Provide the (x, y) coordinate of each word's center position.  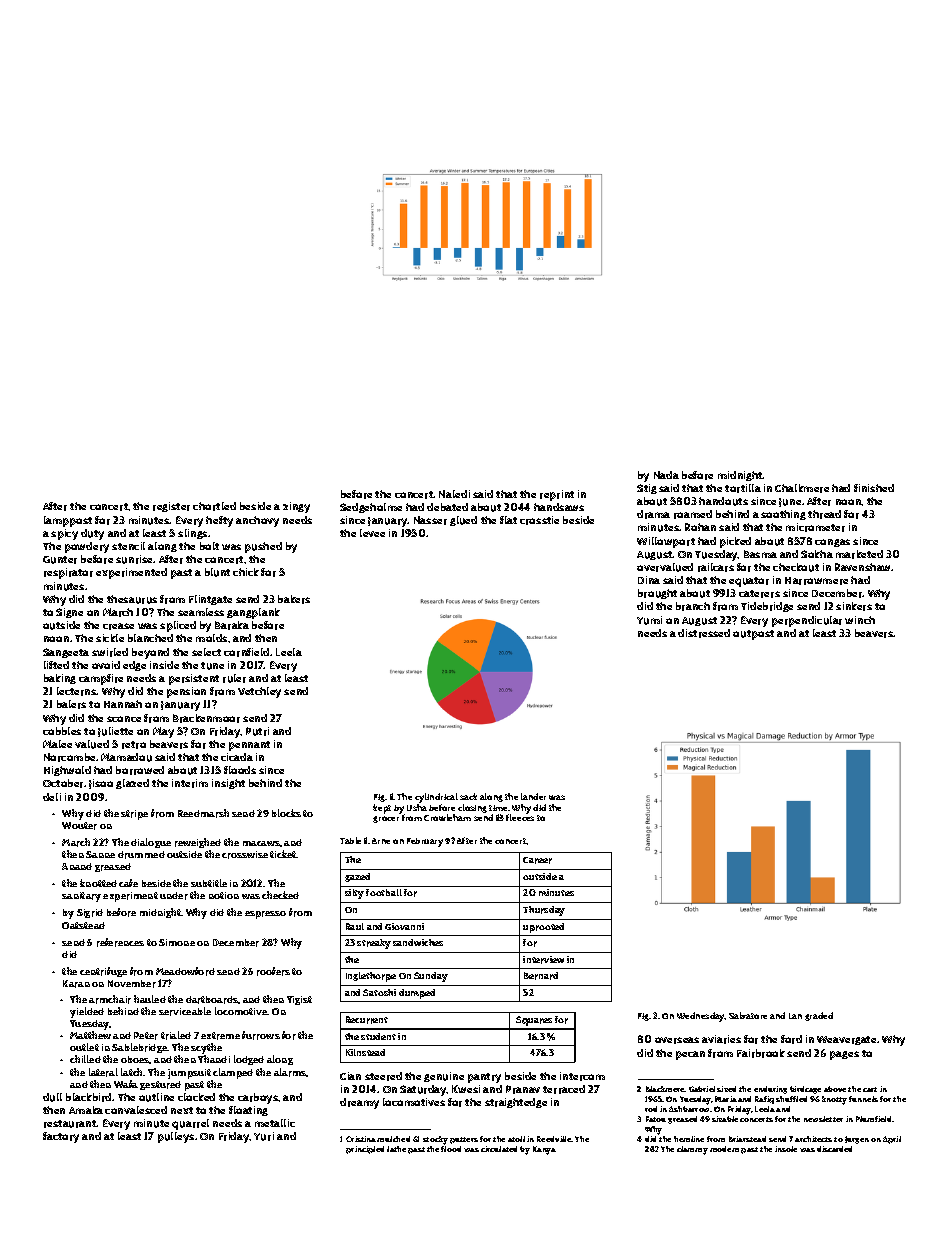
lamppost (68, 521)
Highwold (67, 771)
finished (874, 488)
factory (61, 1137)
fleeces (520, 818)
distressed (704, 633)
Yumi (649, 620)
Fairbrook (761, 1053)
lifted (56, 665)
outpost (753, 635)
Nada (666, 475)
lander (533, 796)
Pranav (523, 1089)
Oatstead (83, 925)
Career (537, 860)
